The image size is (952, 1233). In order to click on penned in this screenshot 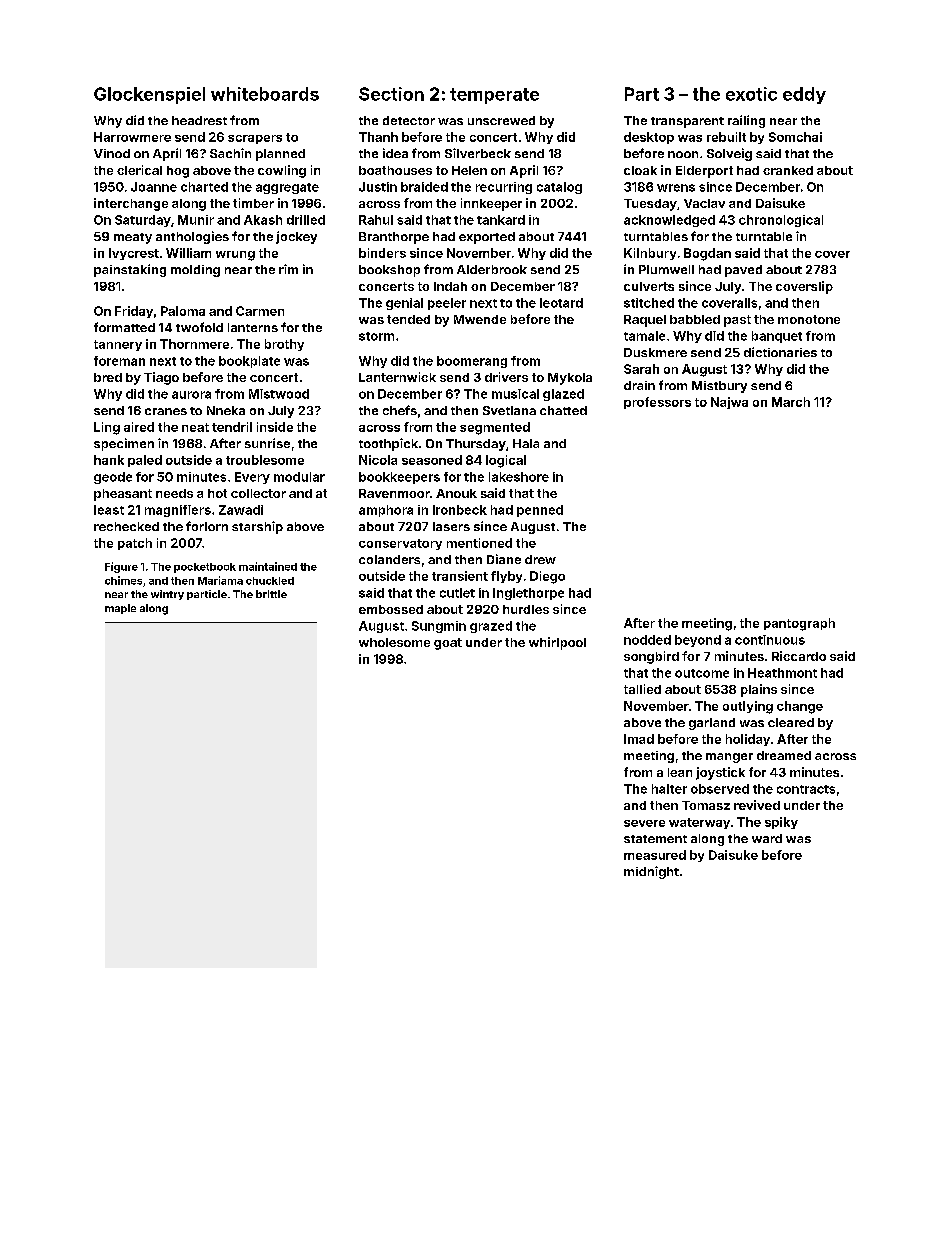, I will do `click(540, 511)`.
